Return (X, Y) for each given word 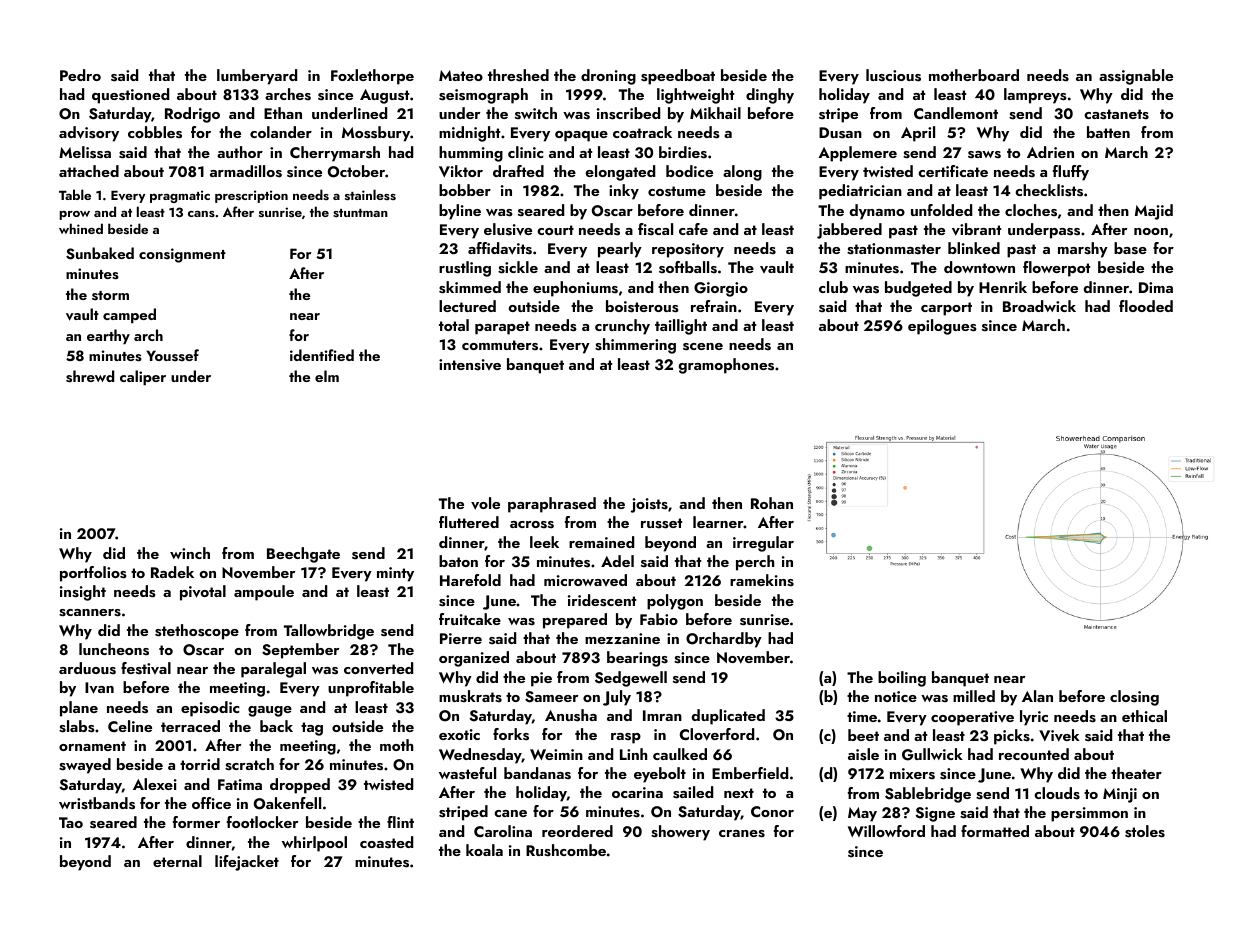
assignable (1136, 77)
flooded (1146, 306)
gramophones (726, 366)
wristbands (97, 803)
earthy (108, 336)
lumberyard (257, 77)
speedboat (678, 77)
